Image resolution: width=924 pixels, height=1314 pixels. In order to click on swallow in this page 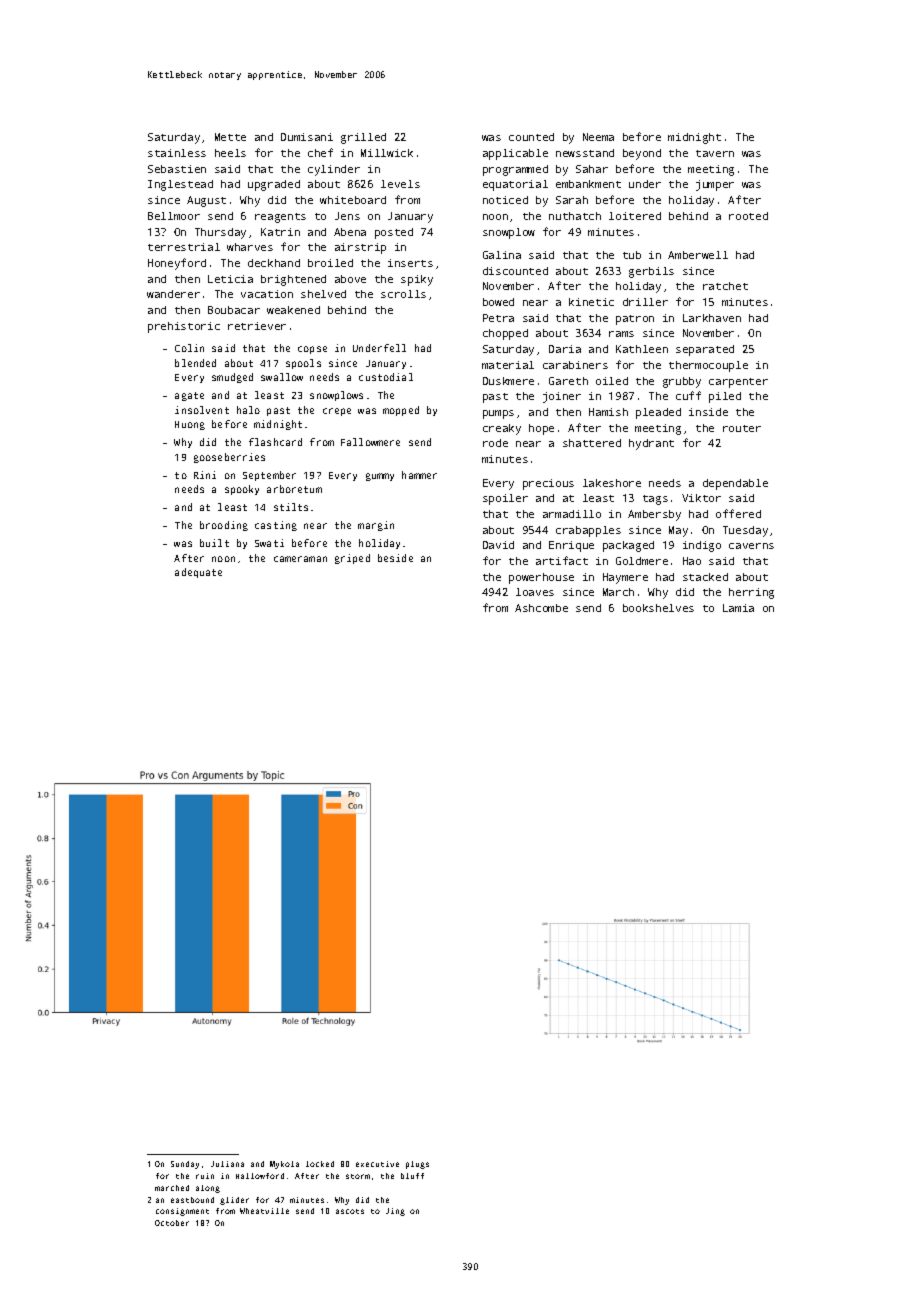, I will do `click(282, 377)`.
